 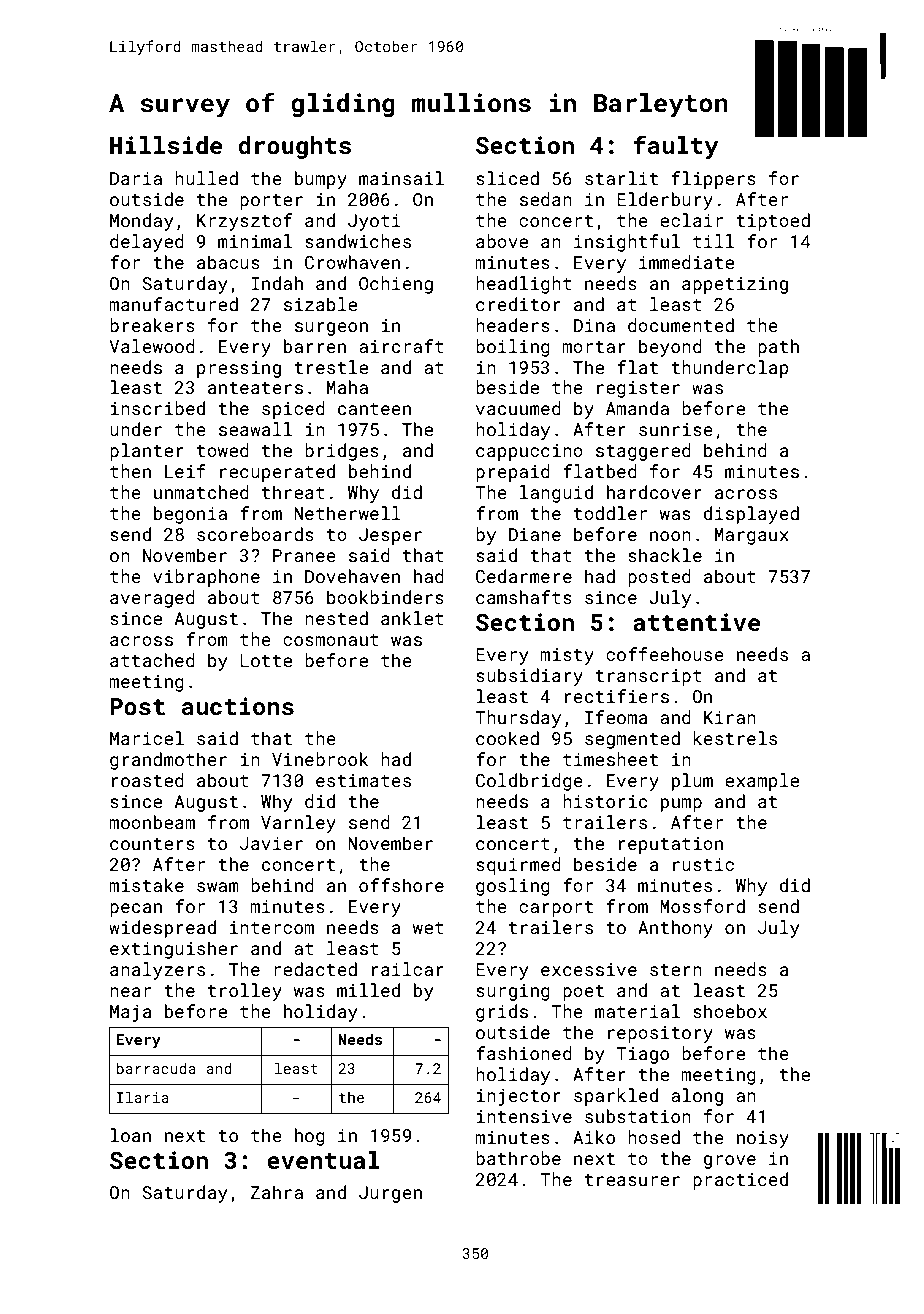 I want to click on shackle, so click(x=665, y=555).
